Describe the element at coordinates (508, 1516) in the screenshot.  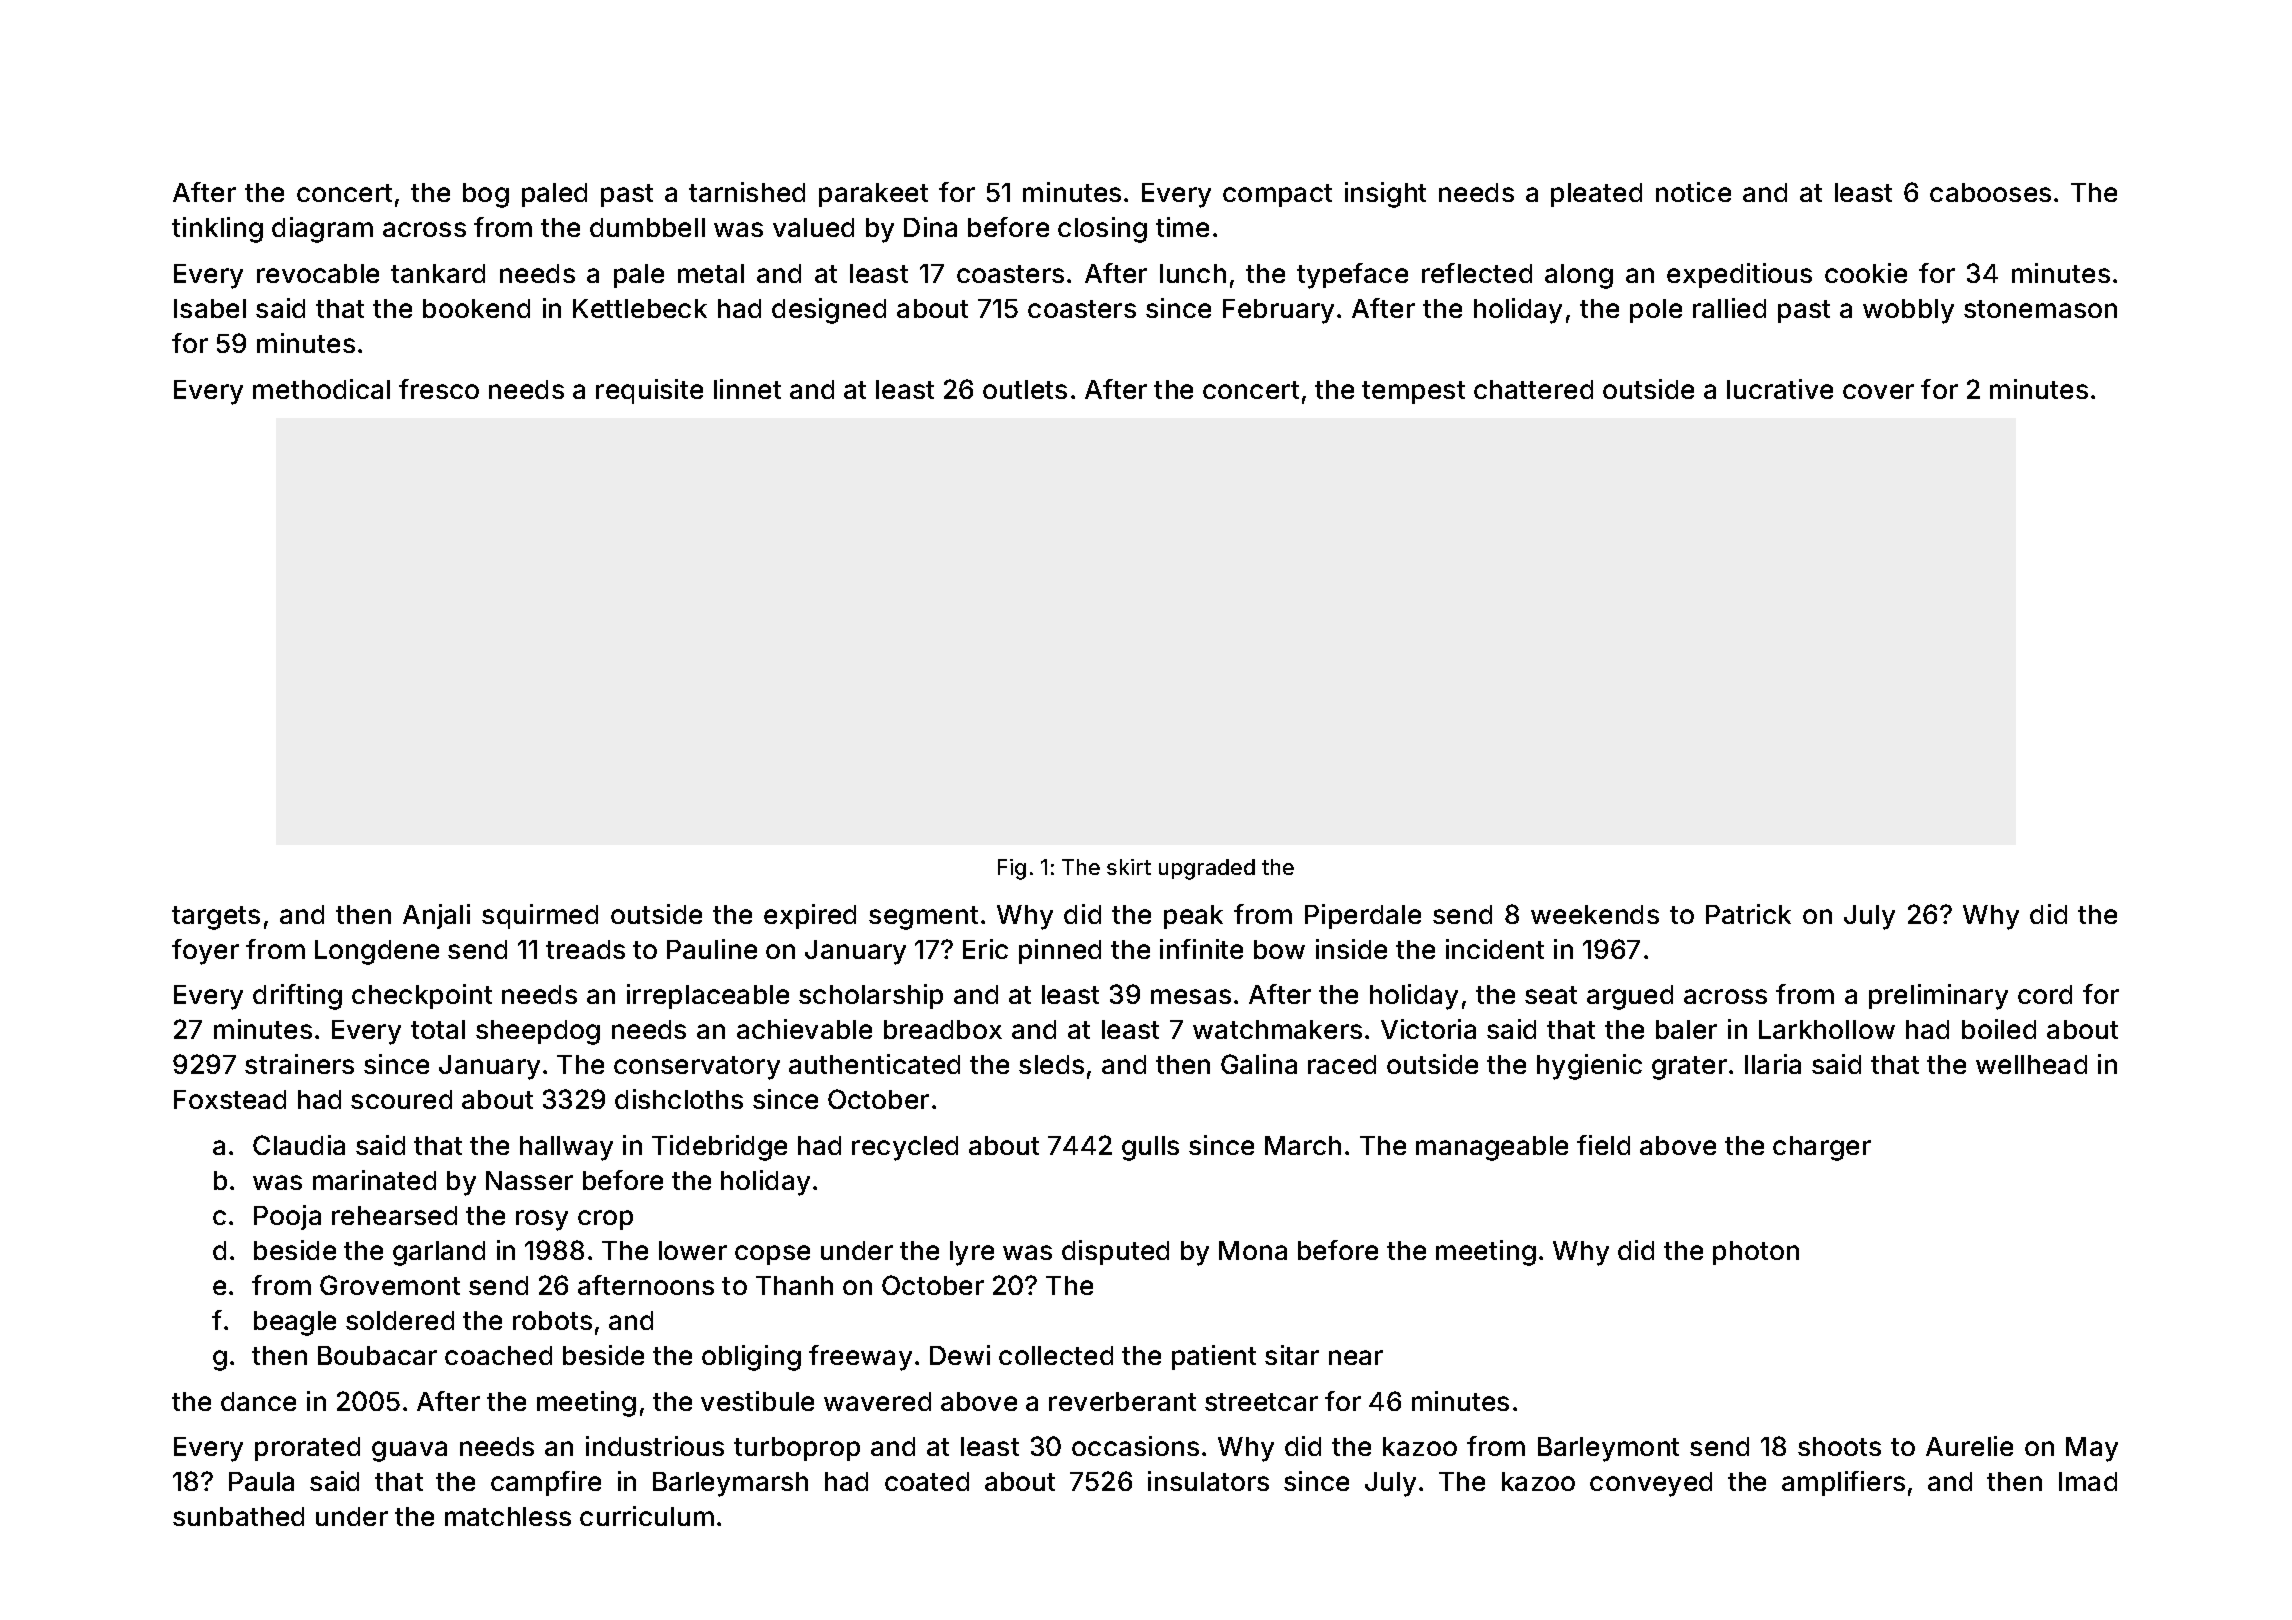
I see `matchless` at that location.
